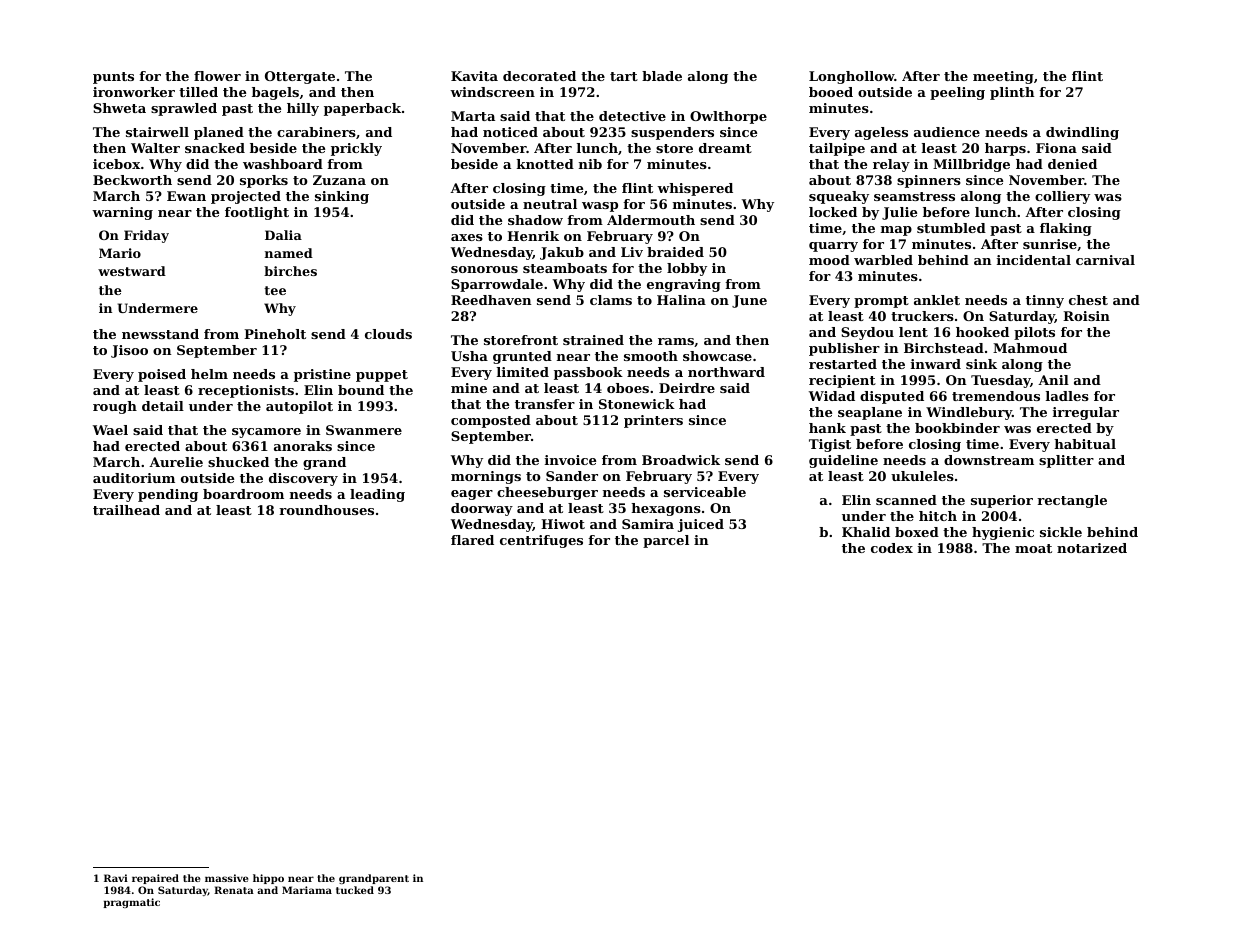  Describe the element at coordinates (361, 390) in the screenshot. I see `bound` at that location.
